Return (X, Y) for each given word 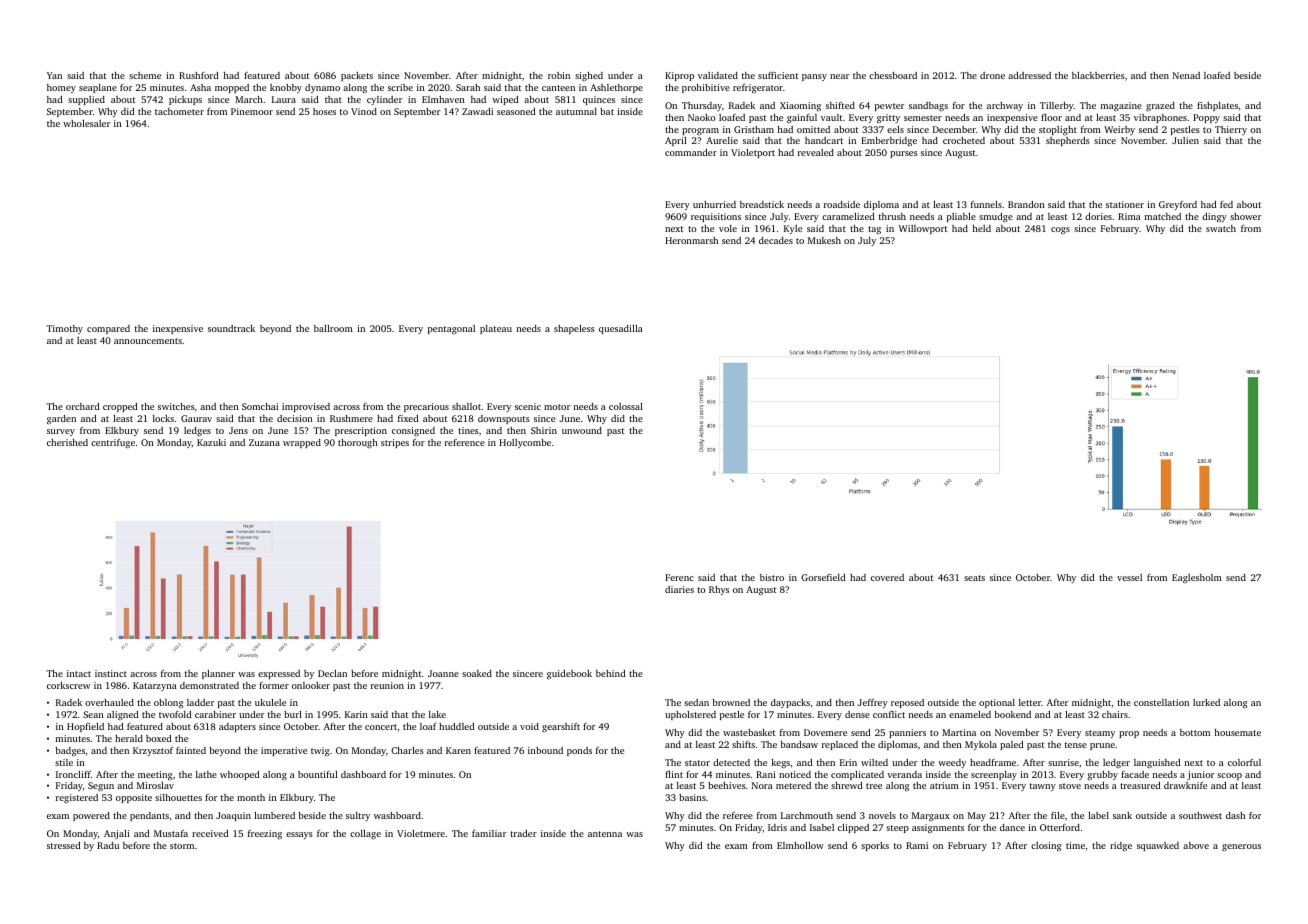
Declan (332, 673)
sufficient (778, 75)
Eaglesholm (1197, 578)
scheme (145, 75)
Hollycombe (525, 443)
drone (992, 75)
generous (1241, 847)
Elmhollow (800, 845)
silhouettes (178, 797)
